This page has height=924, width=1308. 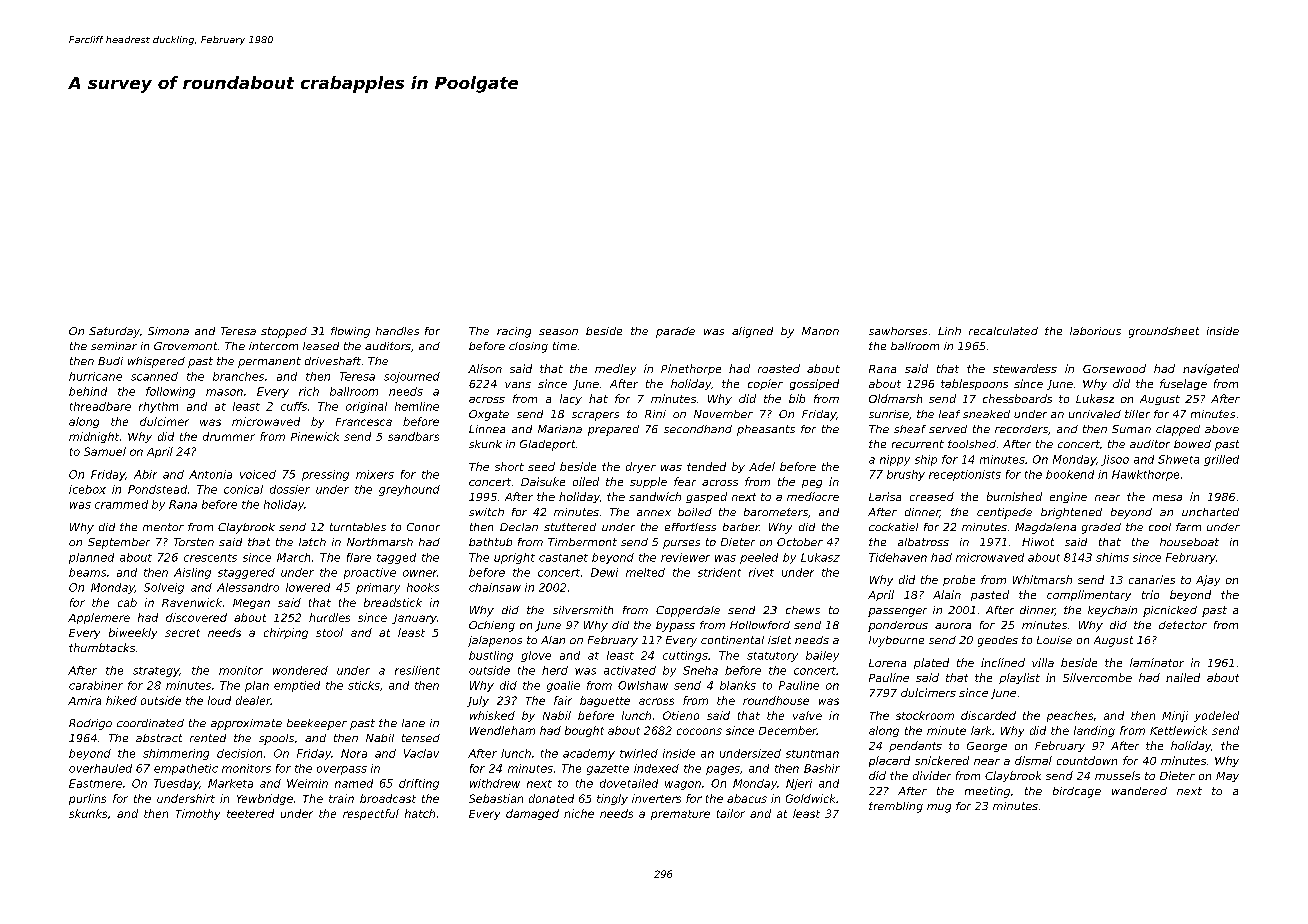 I want to click on Ajay, so click(x=1208, y=580).
